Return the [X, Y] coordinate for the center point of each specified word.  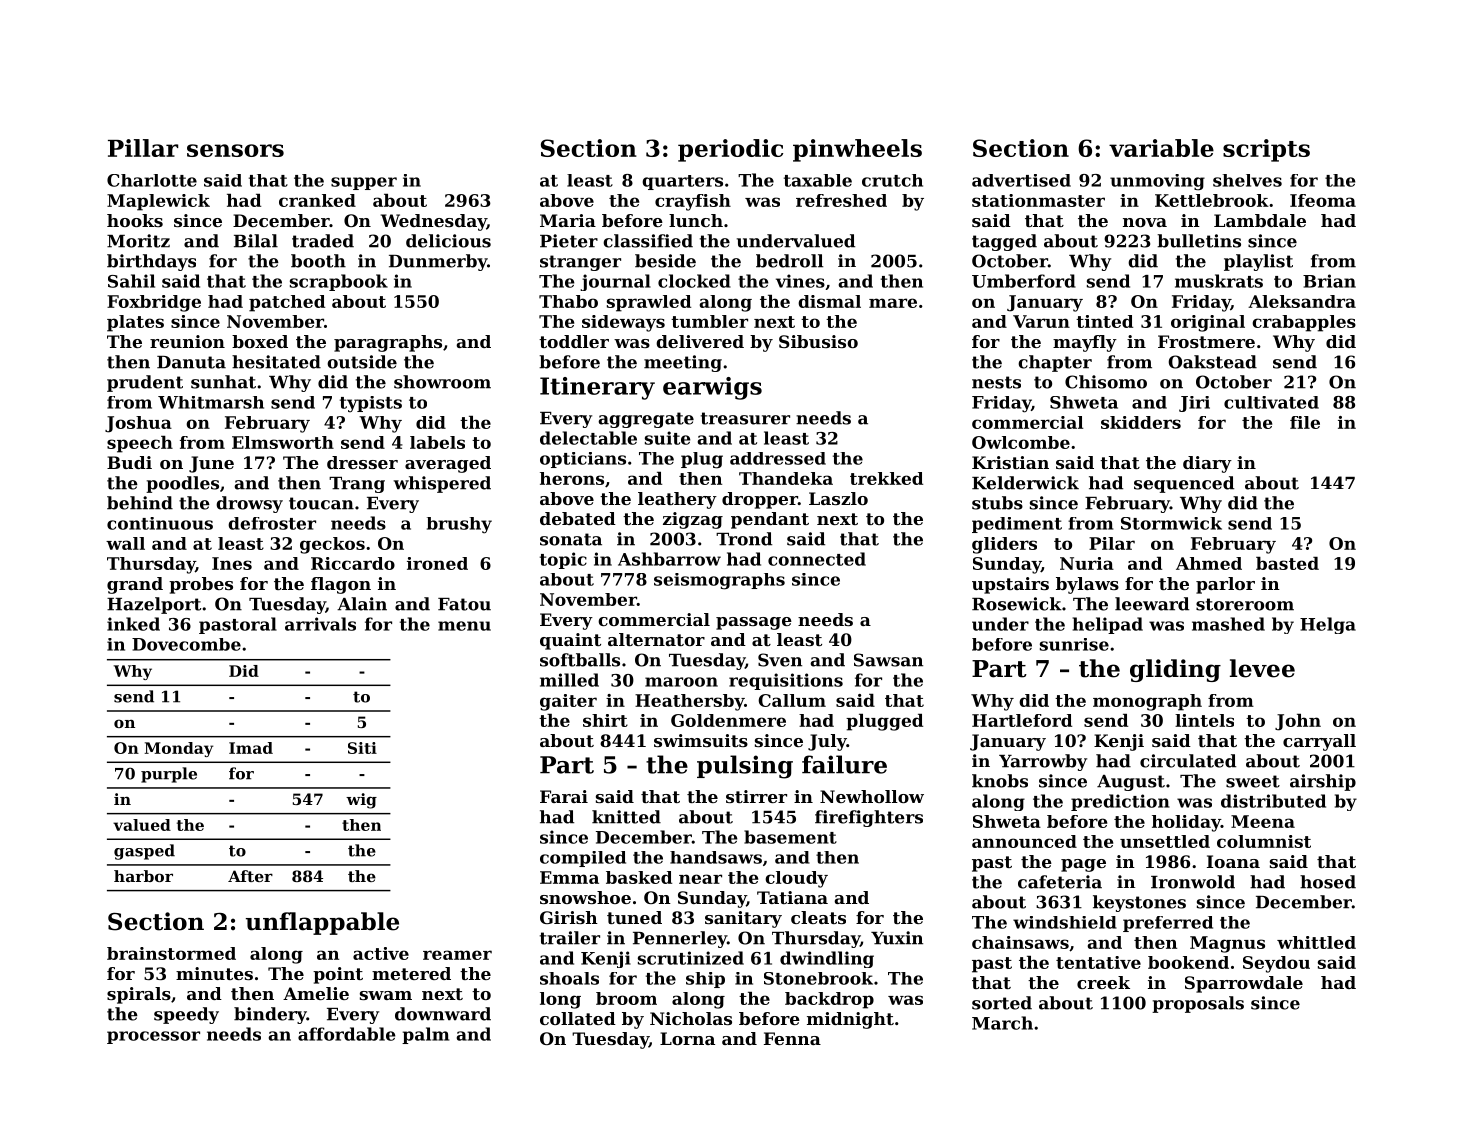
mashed [1228, 624]
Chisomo [1106, 382]
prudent [145, 383]
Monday [178, 749]
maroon [681, 682]
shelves [1247, 180]
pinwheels [857, 150]
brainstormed [171, 953]
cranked [317, 200]
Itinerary [597, 388]
